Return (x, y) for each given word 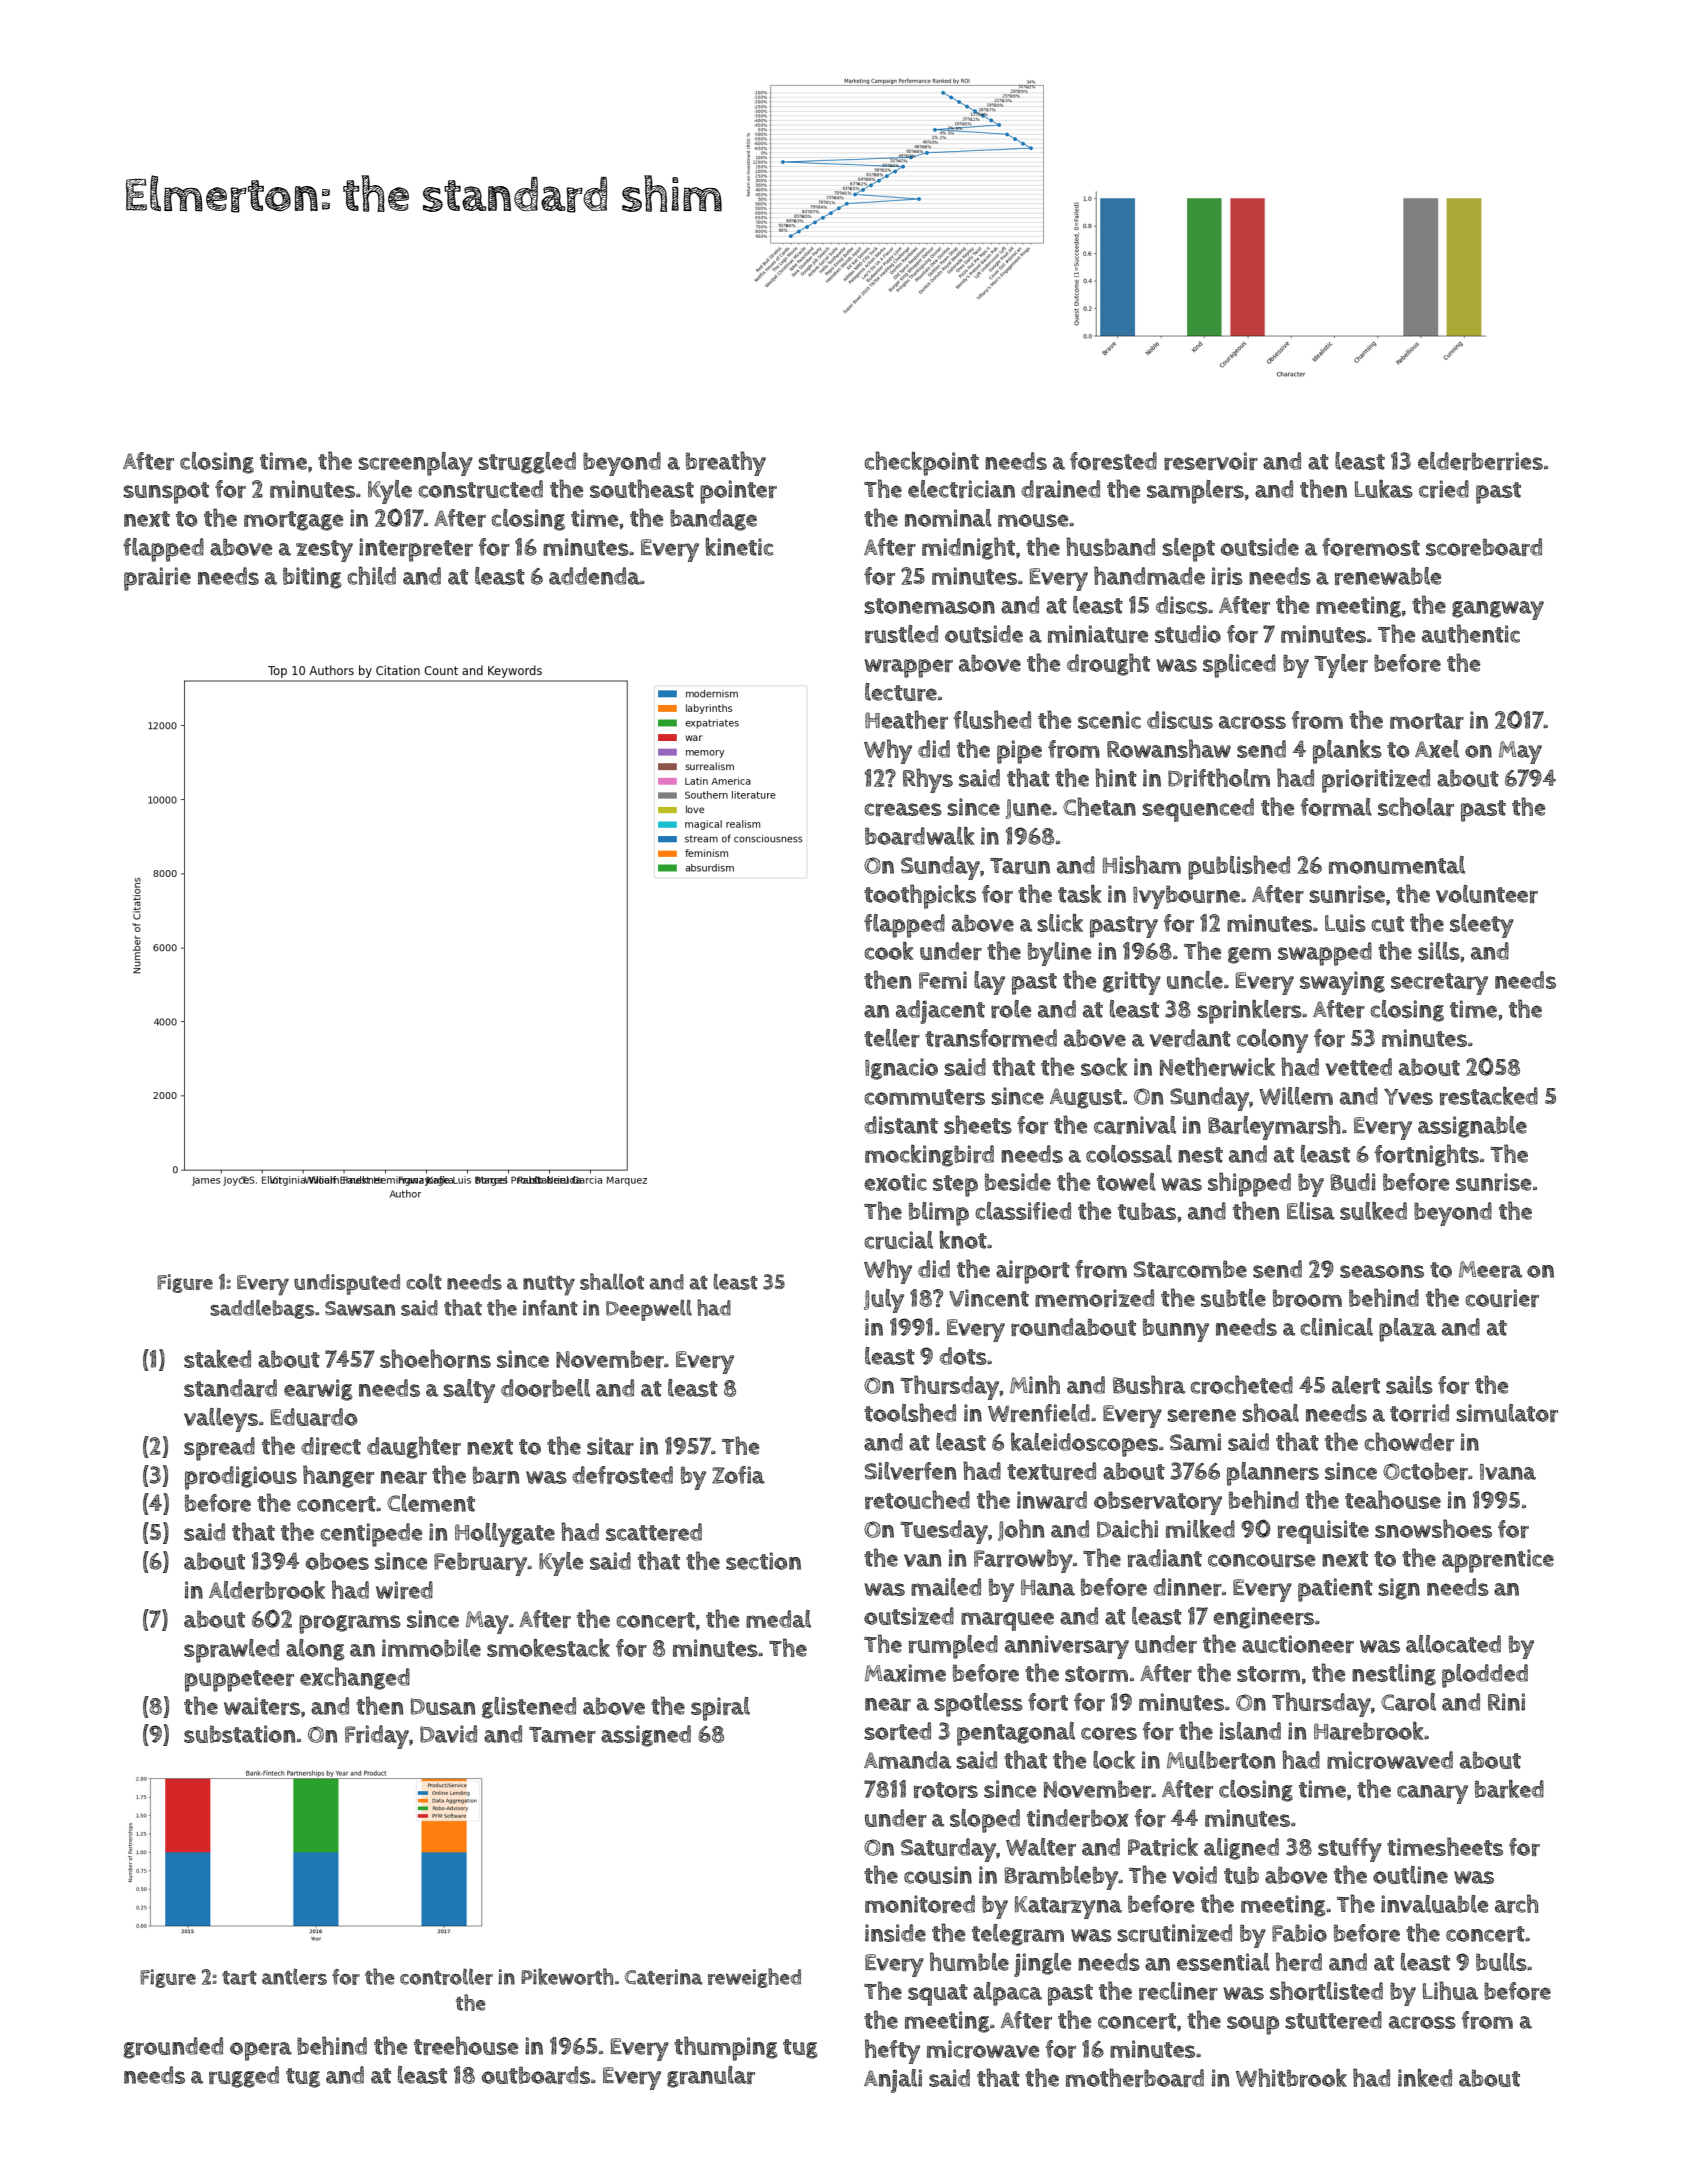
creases (903, 809)
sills (1439, 951)
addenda (594, 576)
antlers (294, 1976)
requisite (1323, 1532)
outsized (909, 1616)
